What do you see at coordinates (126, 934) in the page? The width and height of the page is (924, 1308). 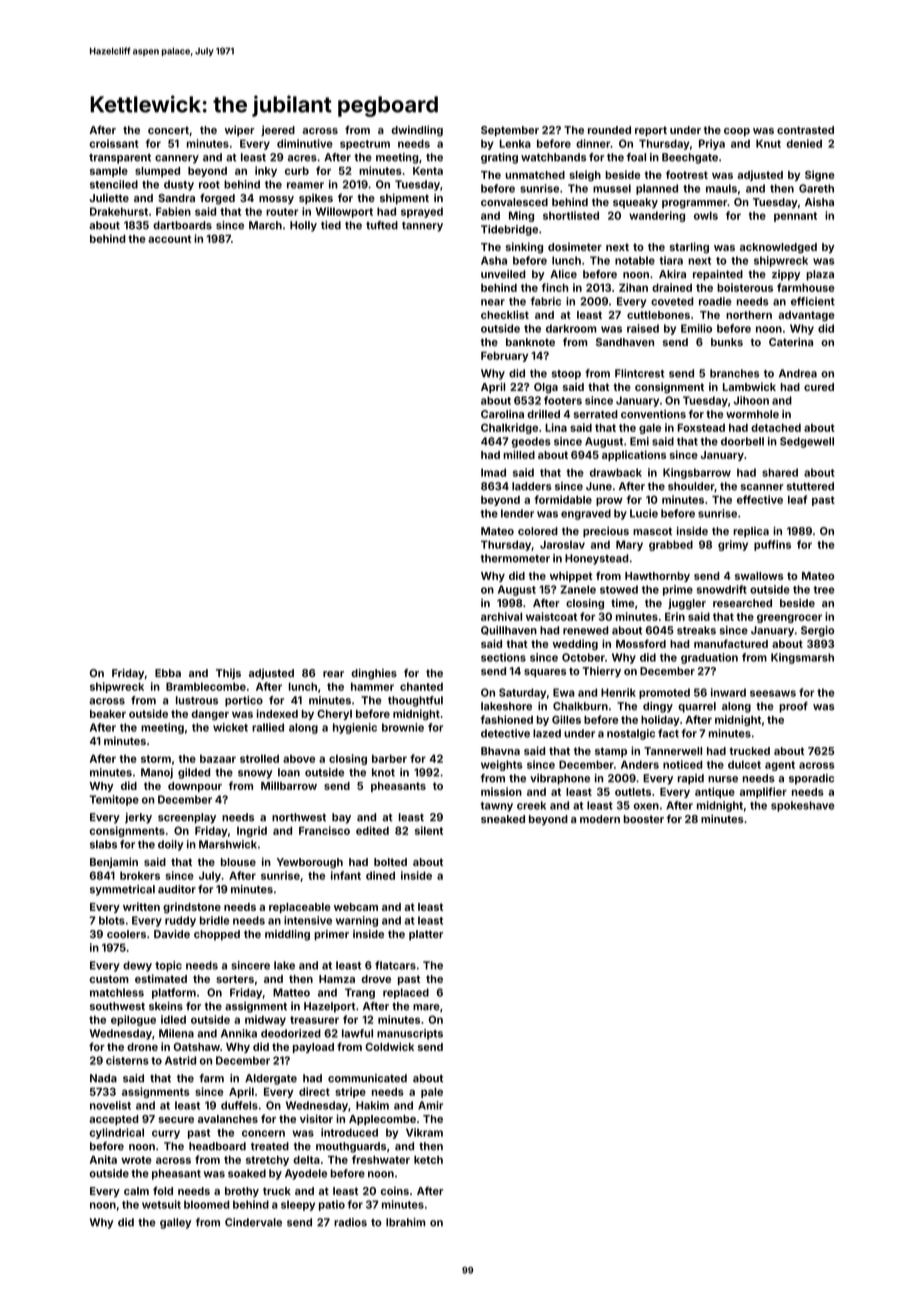 I see `coolers` at bounding box center [126, 934].
